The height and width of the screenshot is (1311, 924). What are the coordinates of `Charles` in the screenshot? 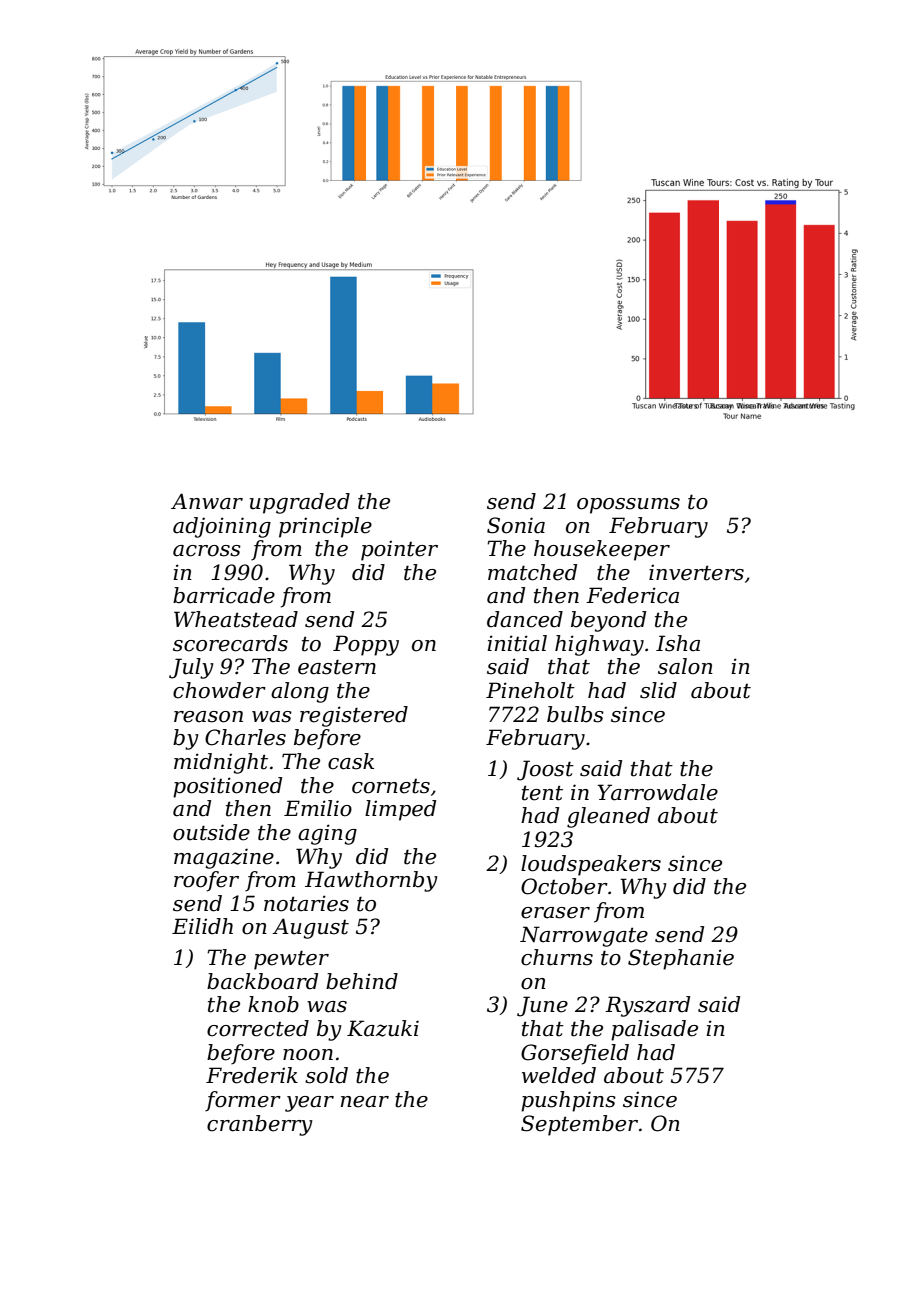 It's located at (245, 737).
